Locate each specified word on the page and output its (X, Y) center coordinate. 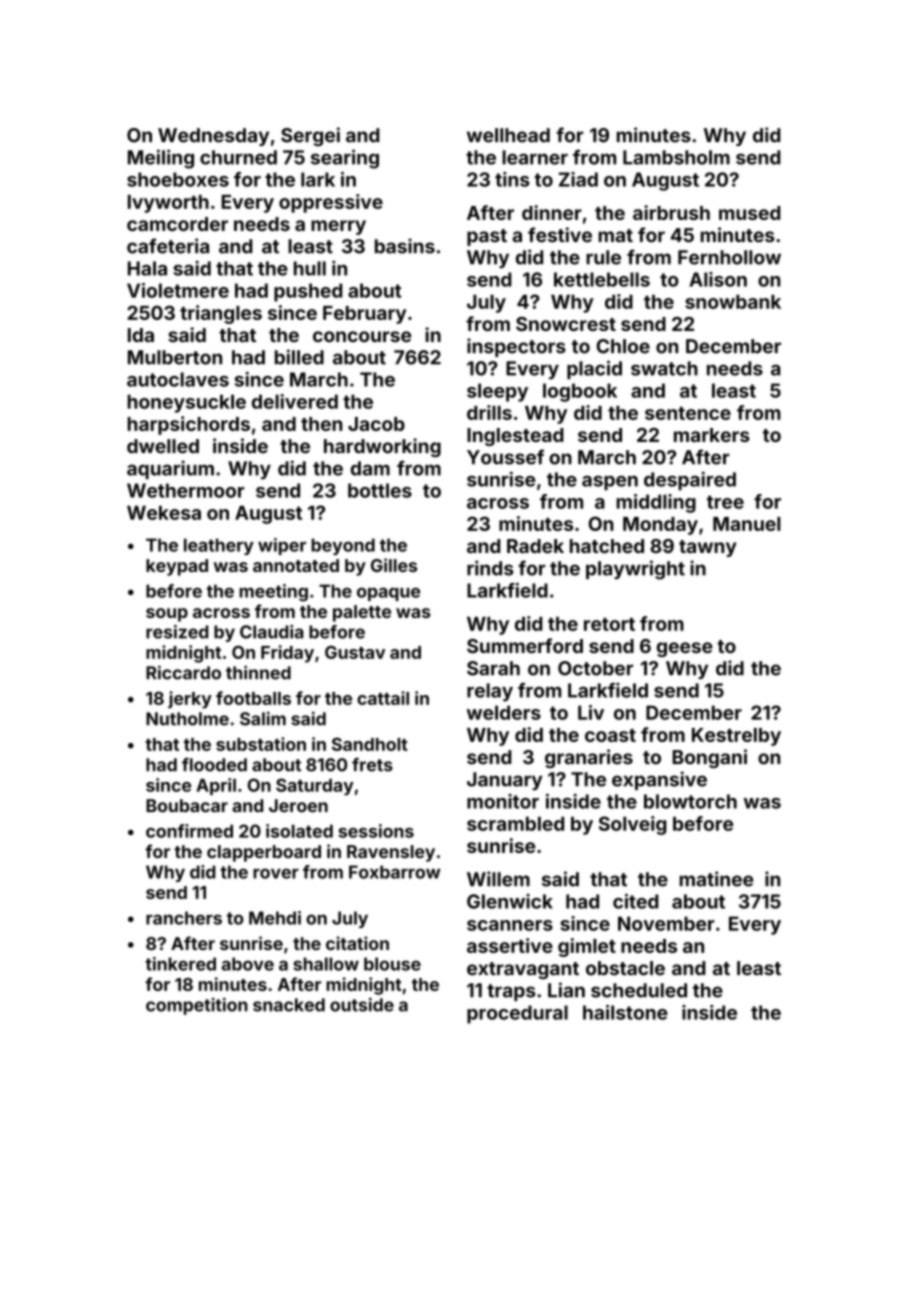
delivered (295, 401)
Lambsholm (676, 157)
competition (197, 1006)
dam (370, 468)
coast (610, 735)
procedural (517, 1014)
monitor (503, 801)
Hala (147, 268)
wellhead (508, 135)
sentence (688, 413)
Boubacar (187, 805)
